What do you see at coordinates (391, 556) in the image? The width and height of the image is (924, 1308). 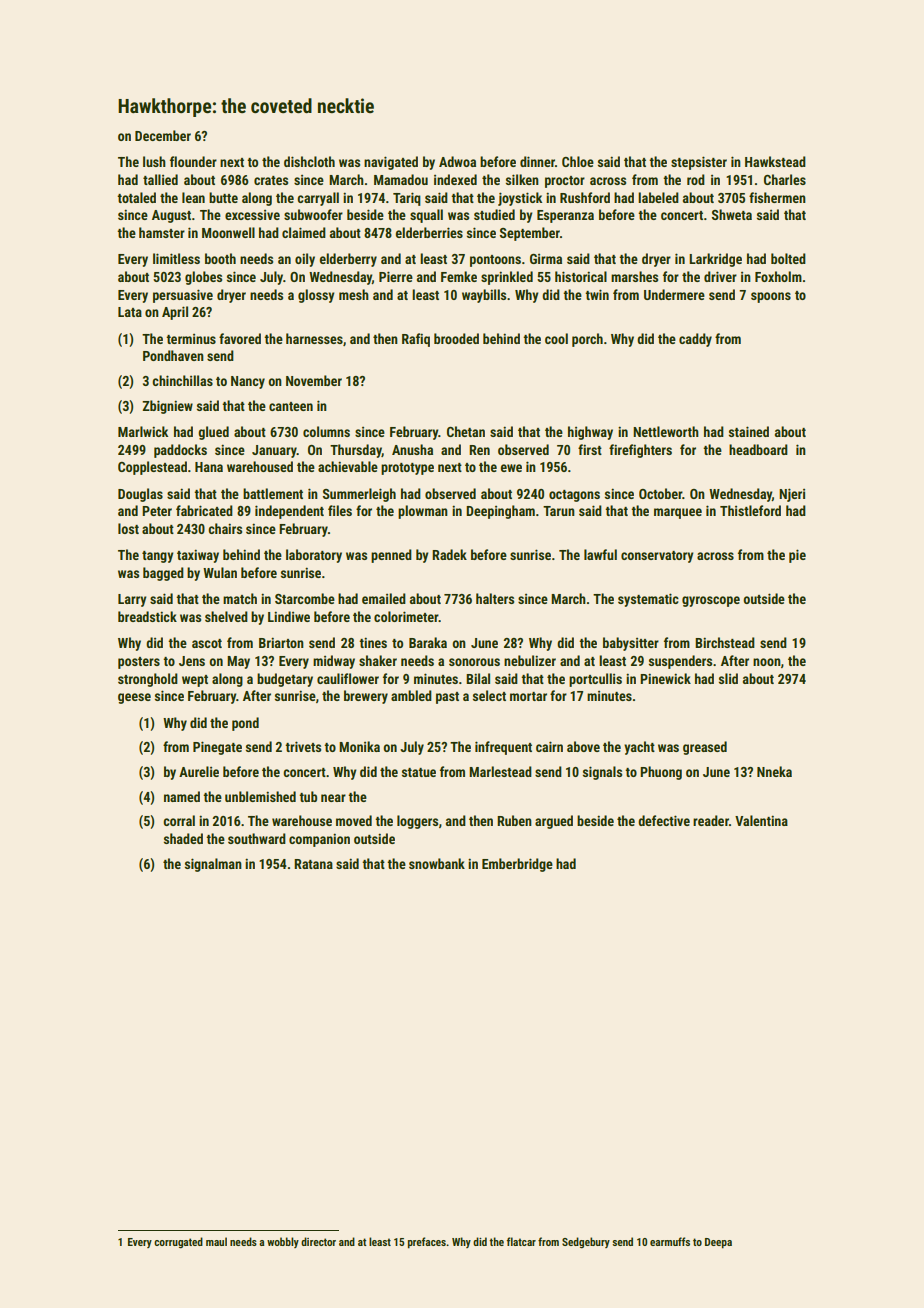 I see `penned` at bounding box center [391, 556].
